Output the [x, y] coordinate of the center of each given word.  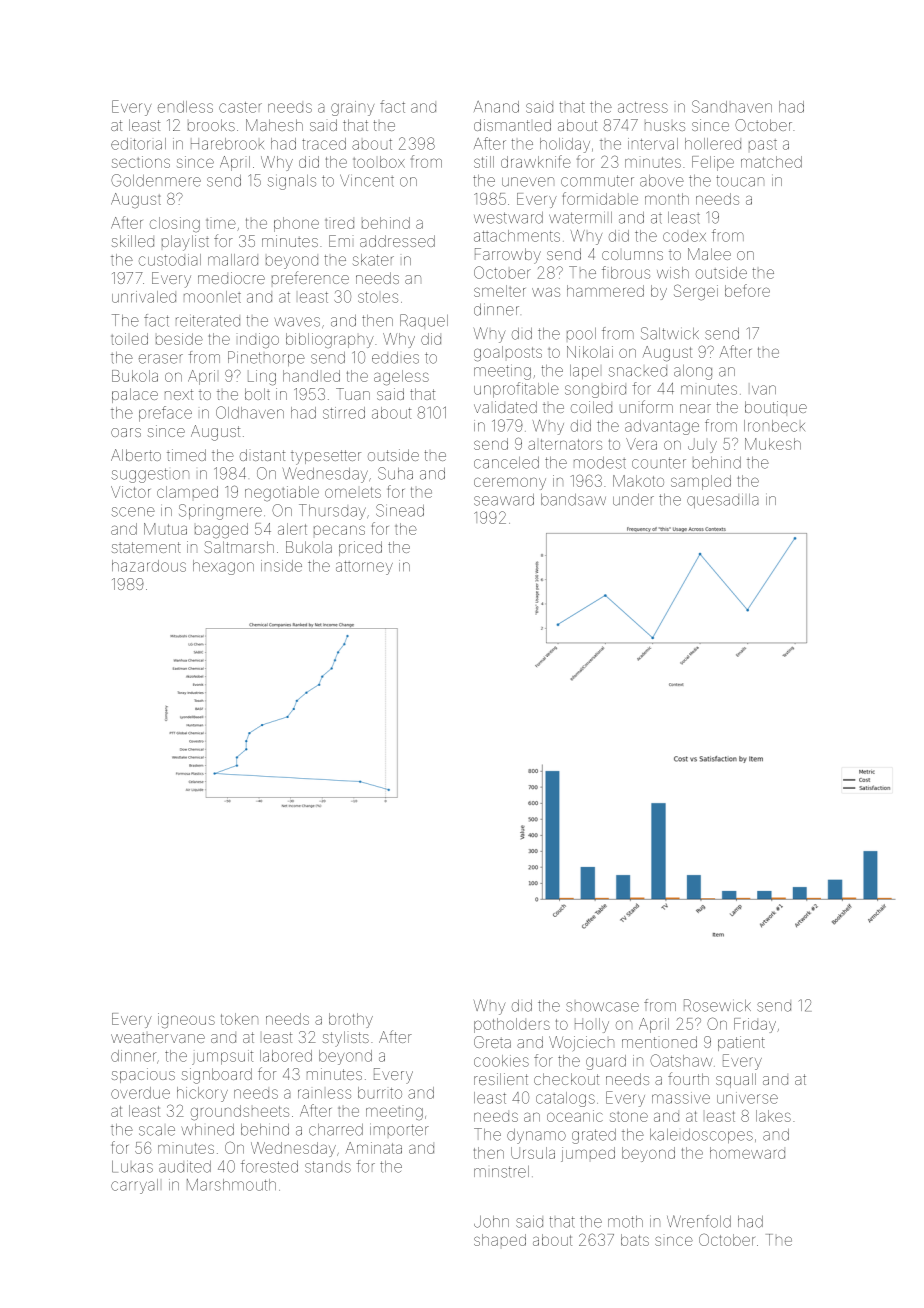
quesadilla [722, 500]
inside [281, 566]
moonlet [212, 297]
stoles [378, 297]
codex [684, 237]
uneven [528, 182]
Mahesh [274, 125]
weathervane [158, 1037]
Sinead [400, 510]
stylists [346, 1039]
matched [771, 162]
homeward [747, 1153]
